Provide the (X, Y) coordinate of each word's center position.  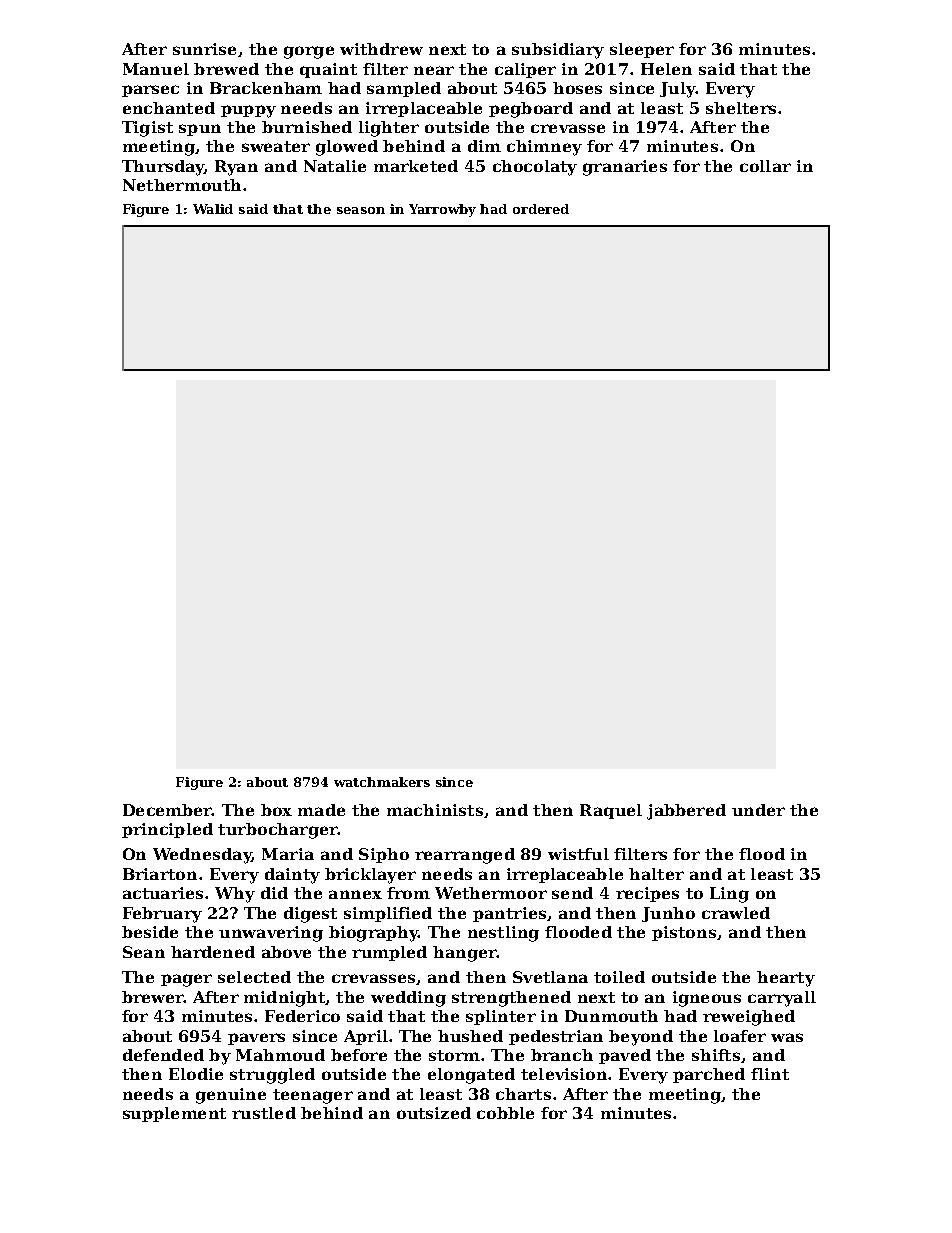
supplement (174, 1114)
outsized (434, 1113)
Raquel (611, 811)
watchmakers (382, 782)
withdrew (381, 49)
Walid (213, 209)
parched (709, 1075)
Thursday (163, 168)
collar (765, 166)
